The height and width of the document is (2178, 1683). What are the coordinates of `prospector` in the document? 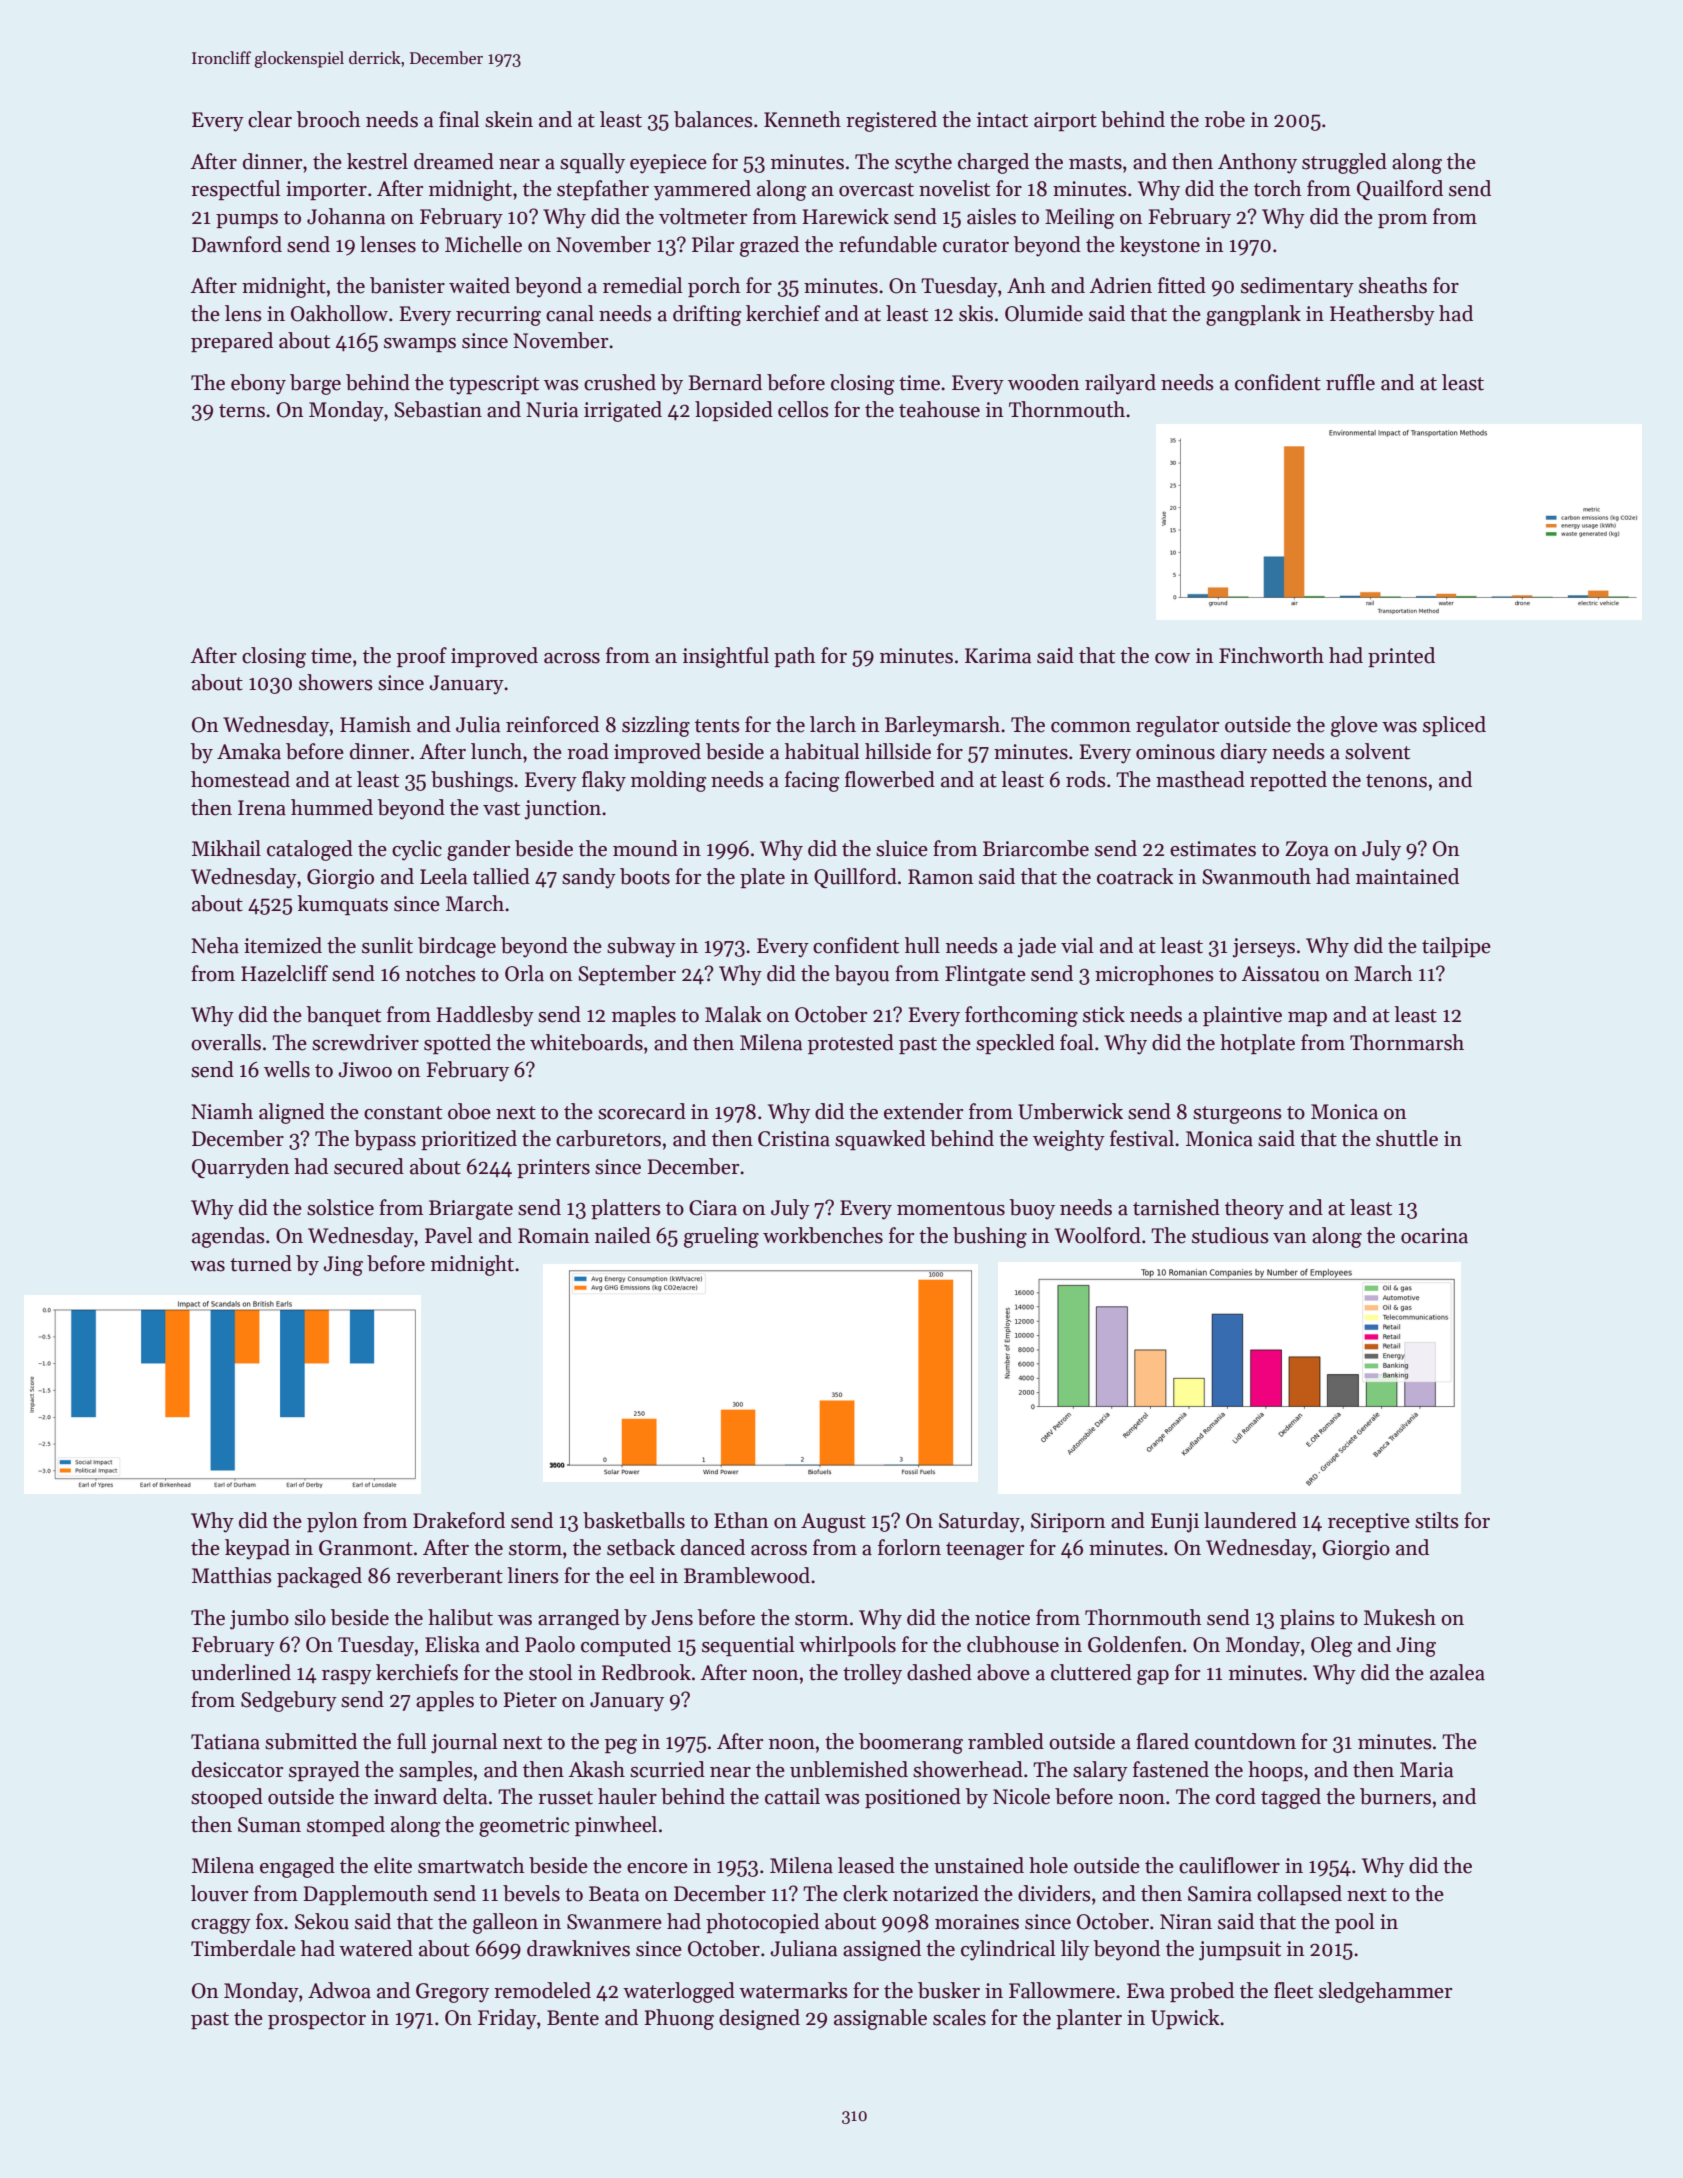 It's located at (317, 2020).
